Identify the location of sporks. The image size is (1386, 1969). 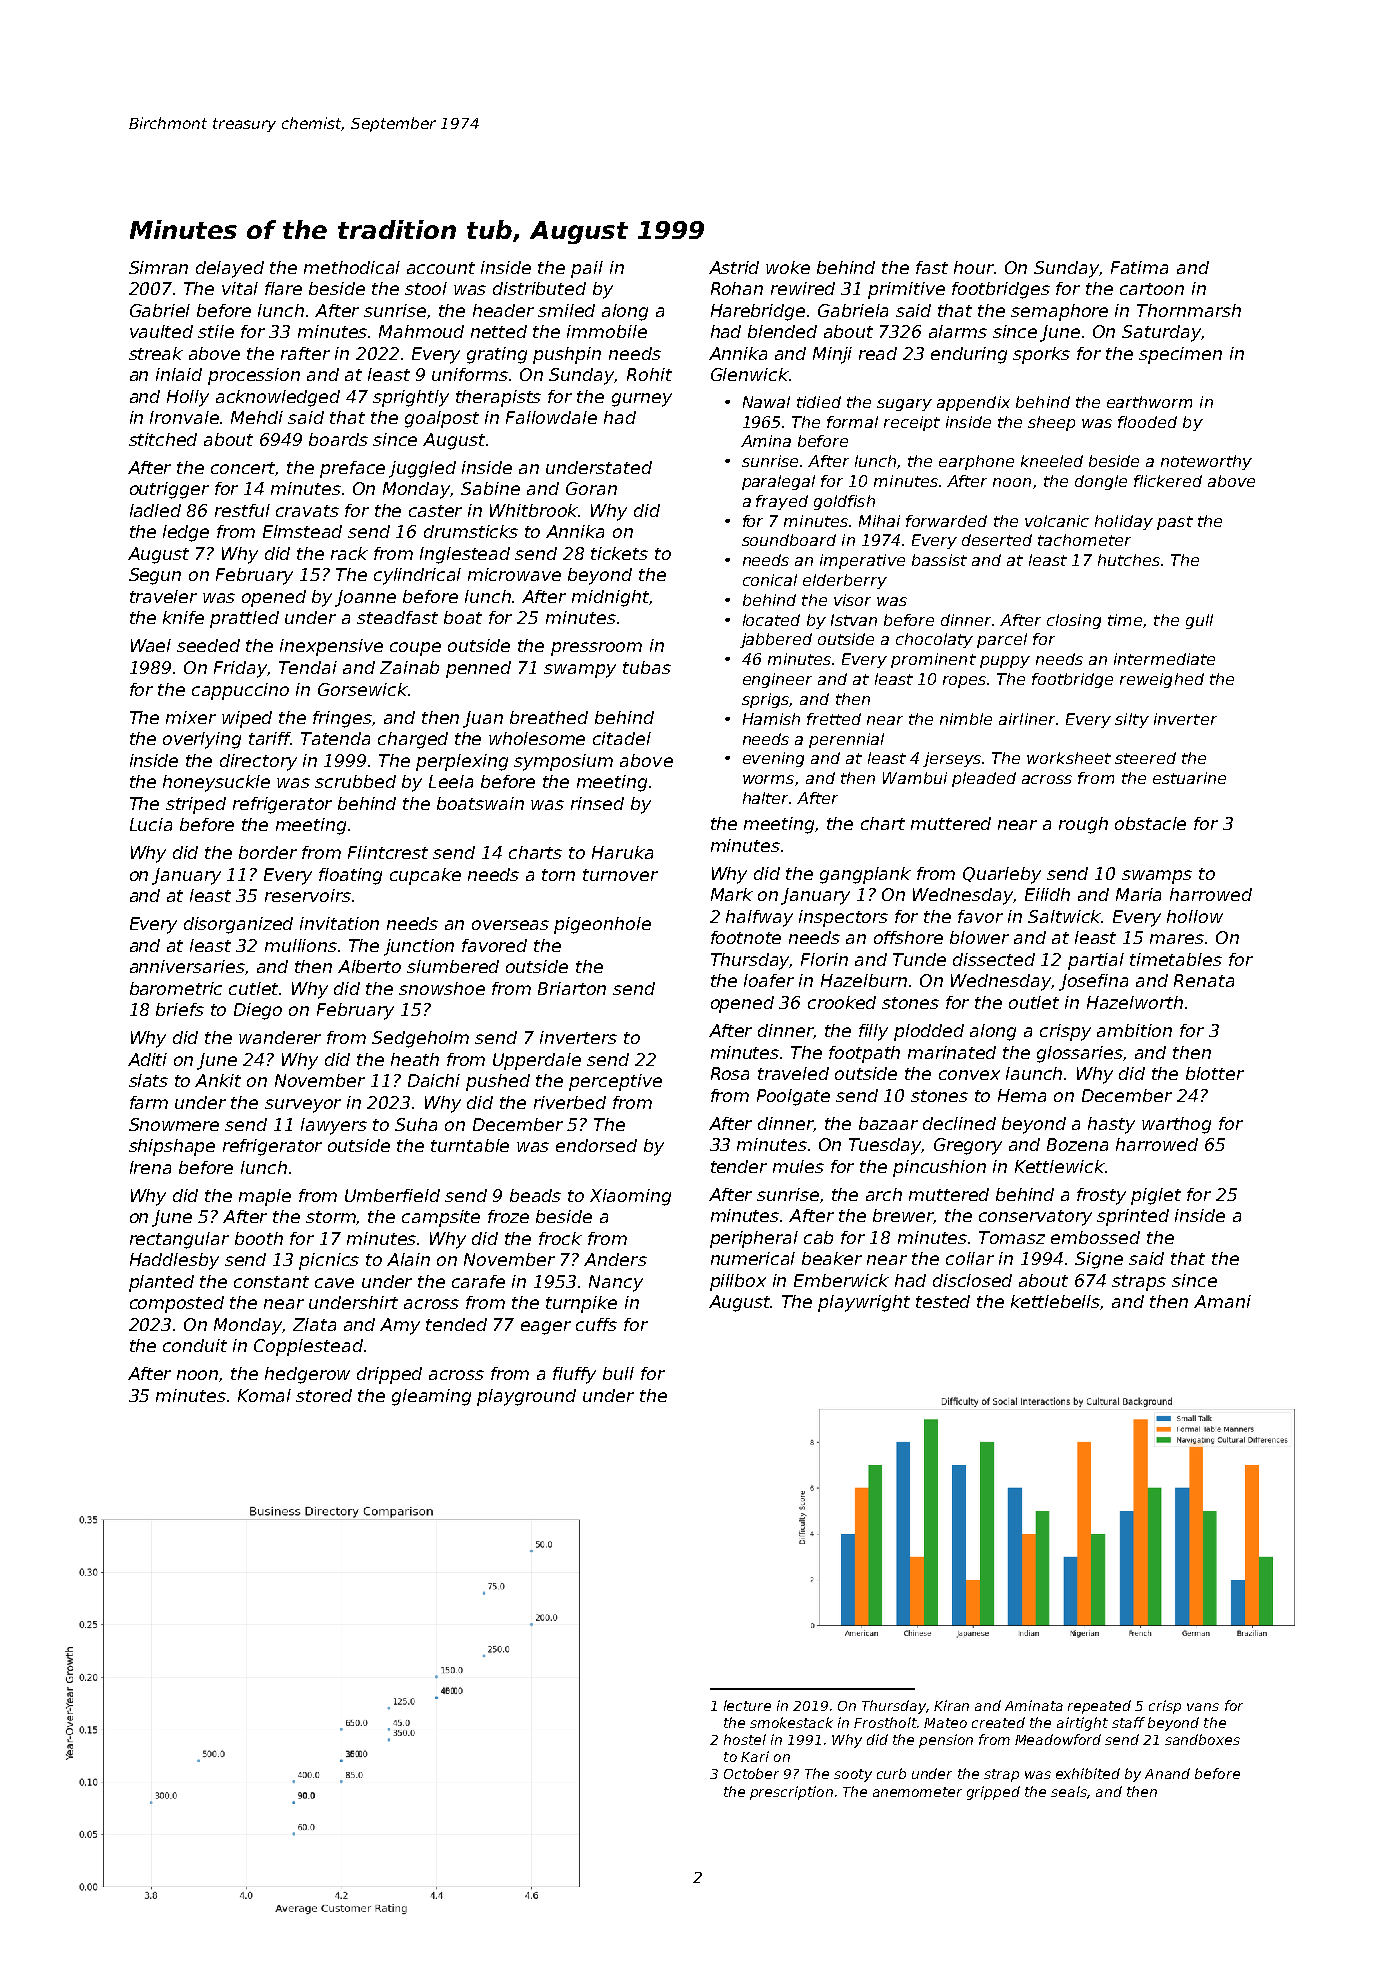
(1041, 355).
